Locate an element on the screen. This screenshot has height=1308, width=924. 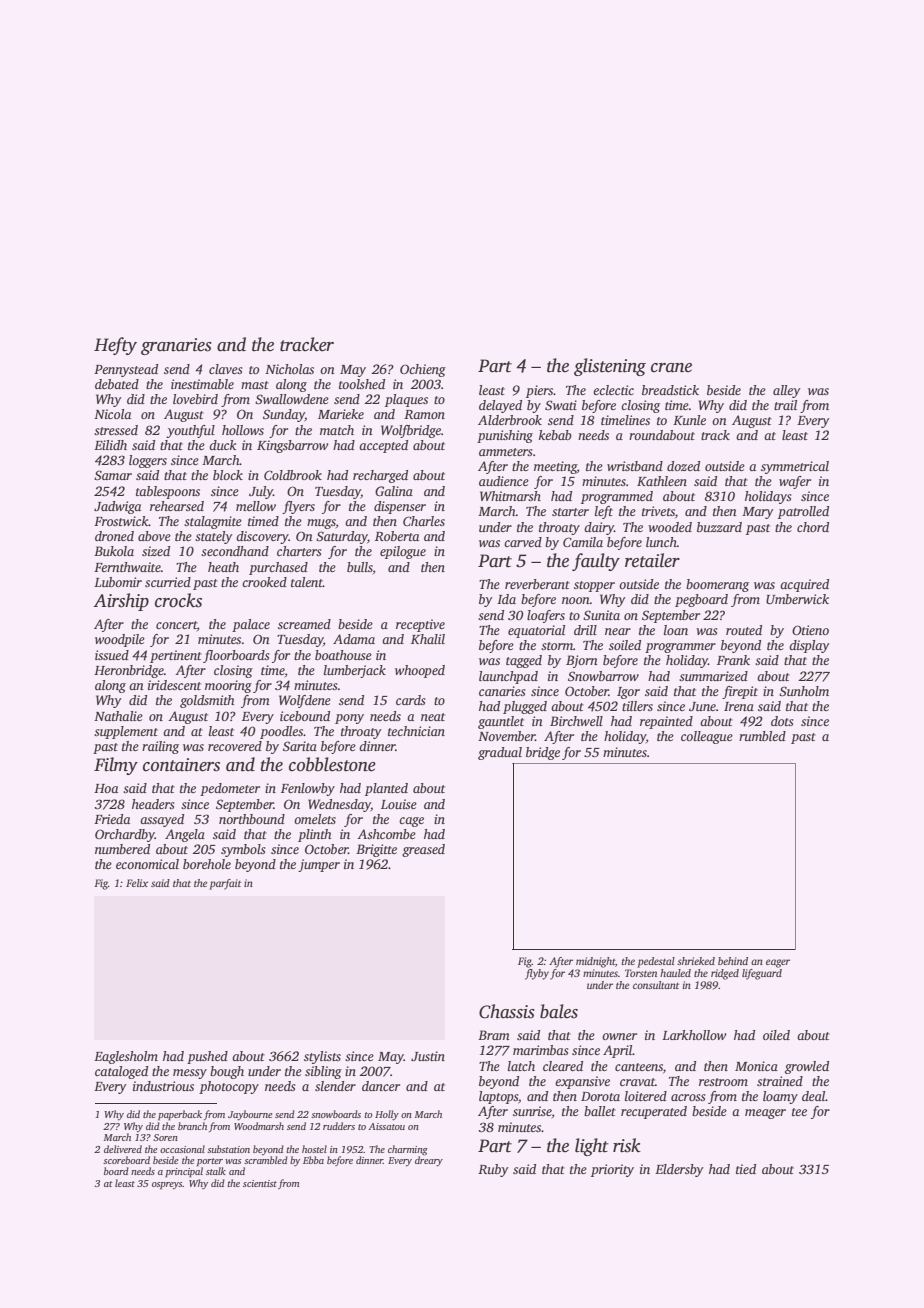
rumbled is located at coordinates (762, 736).
